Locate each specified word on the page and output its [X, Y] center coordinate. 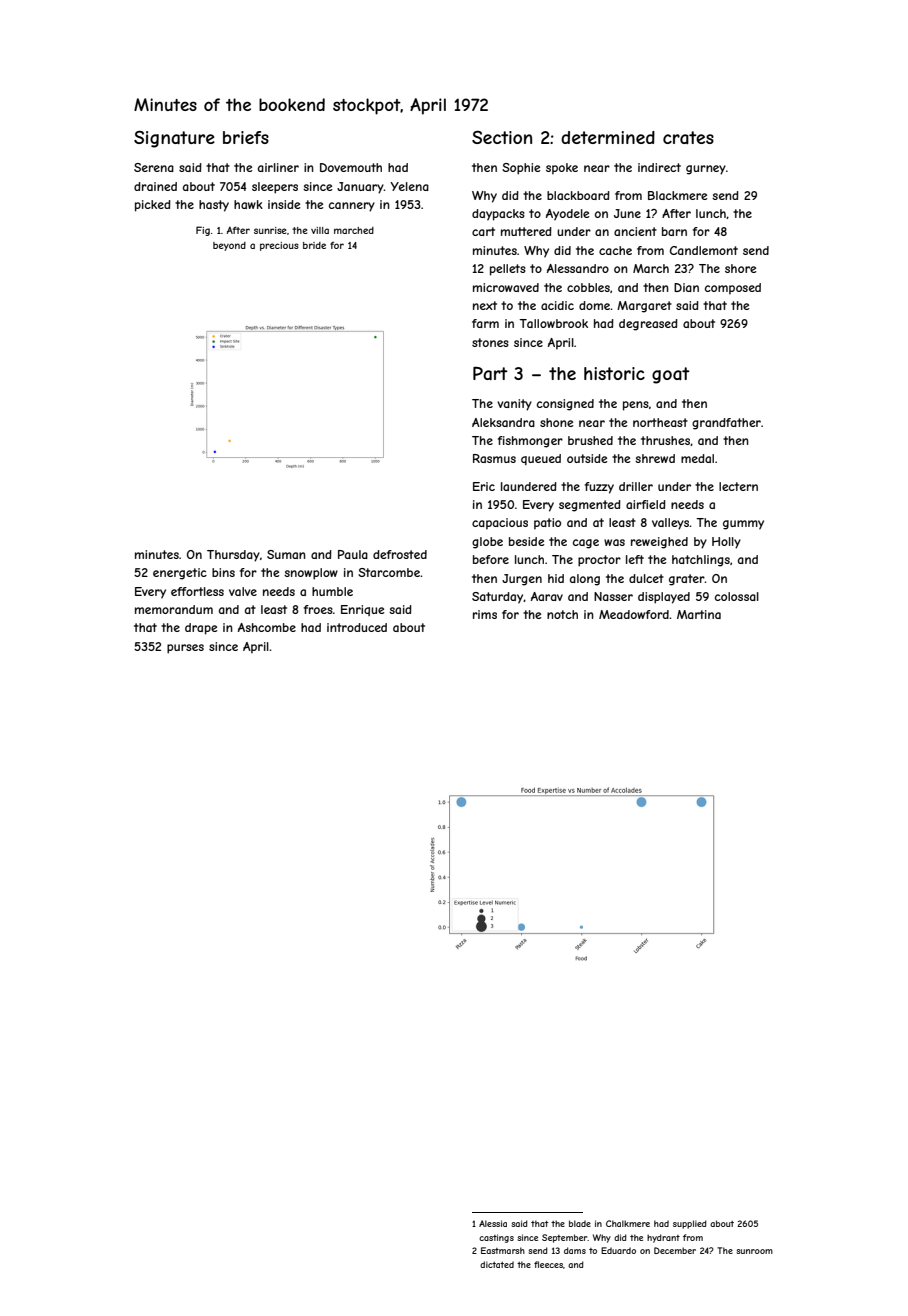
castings [496, 1238]
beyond [229, 246]
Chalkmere [628, 1223]
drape [201, 629]
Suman [286, 554]
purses [185, 649]
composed [733, 288]
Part [490, 373]
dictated [497, 1264]
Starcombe [389, 572]
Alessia [493, 1223]
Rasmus [494, 458]
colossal [737, 596]
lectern [738, 486]
